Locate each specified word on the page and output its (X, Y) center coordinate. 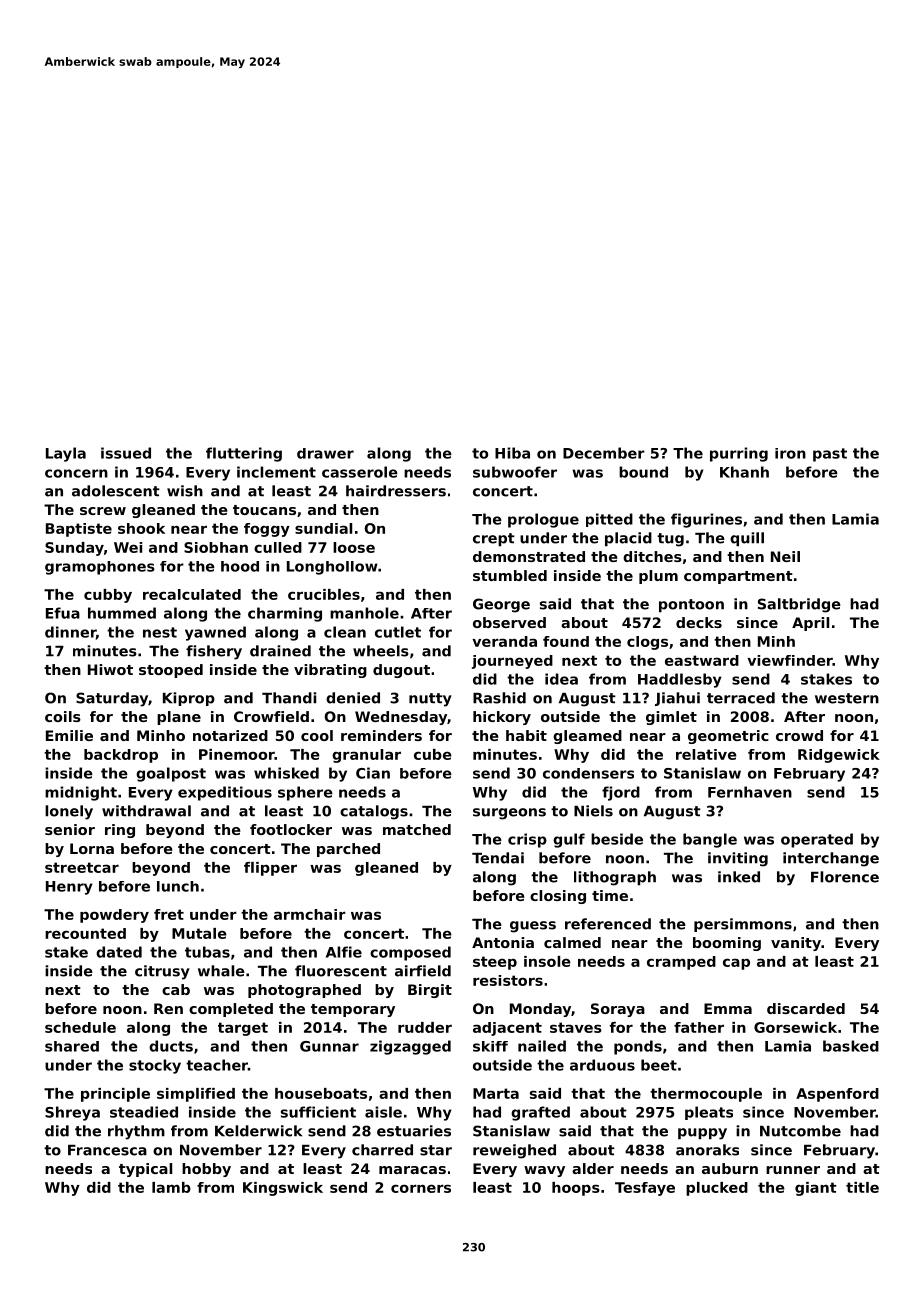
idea (561, 679)
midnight (81, 793)
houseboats (321, 1093)
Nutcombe (800, 1131)
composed (410, 953)
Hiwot (110, 669)
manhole (364, 613)
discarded (806, 1008)
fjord (621, 793)
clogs (647, 643)
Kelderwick (258, 1131)
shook (141, 528)
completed (231, 1010)
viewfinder (790, 660)
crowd (799, 735)
